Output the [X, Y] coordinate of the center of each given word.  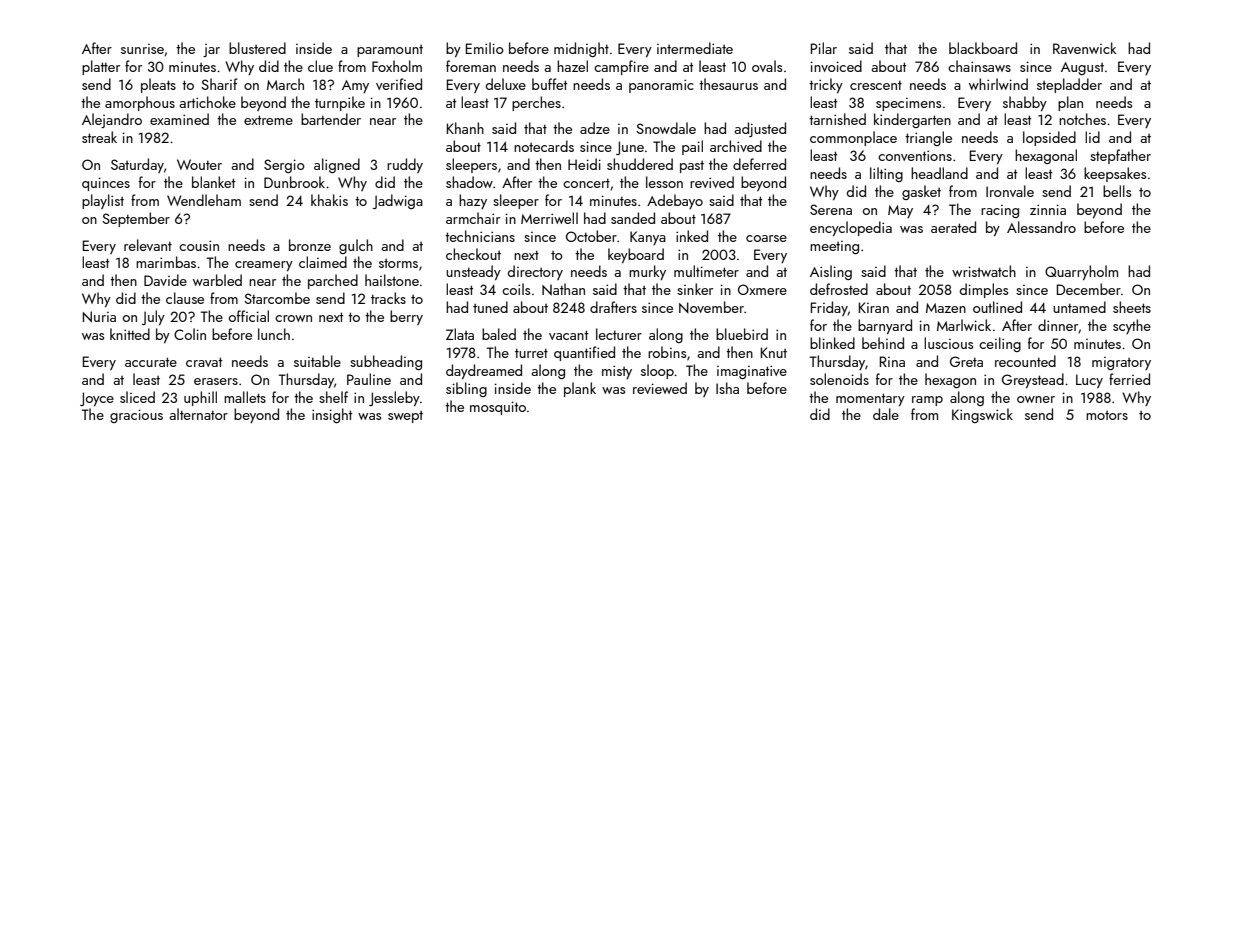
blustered [257, 48]
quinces [106, 184]
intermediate [695, 48]
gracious [136, 416]
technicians [480, 236]
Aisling [831, 272]
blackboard [983, 48]
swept [405, 417]
